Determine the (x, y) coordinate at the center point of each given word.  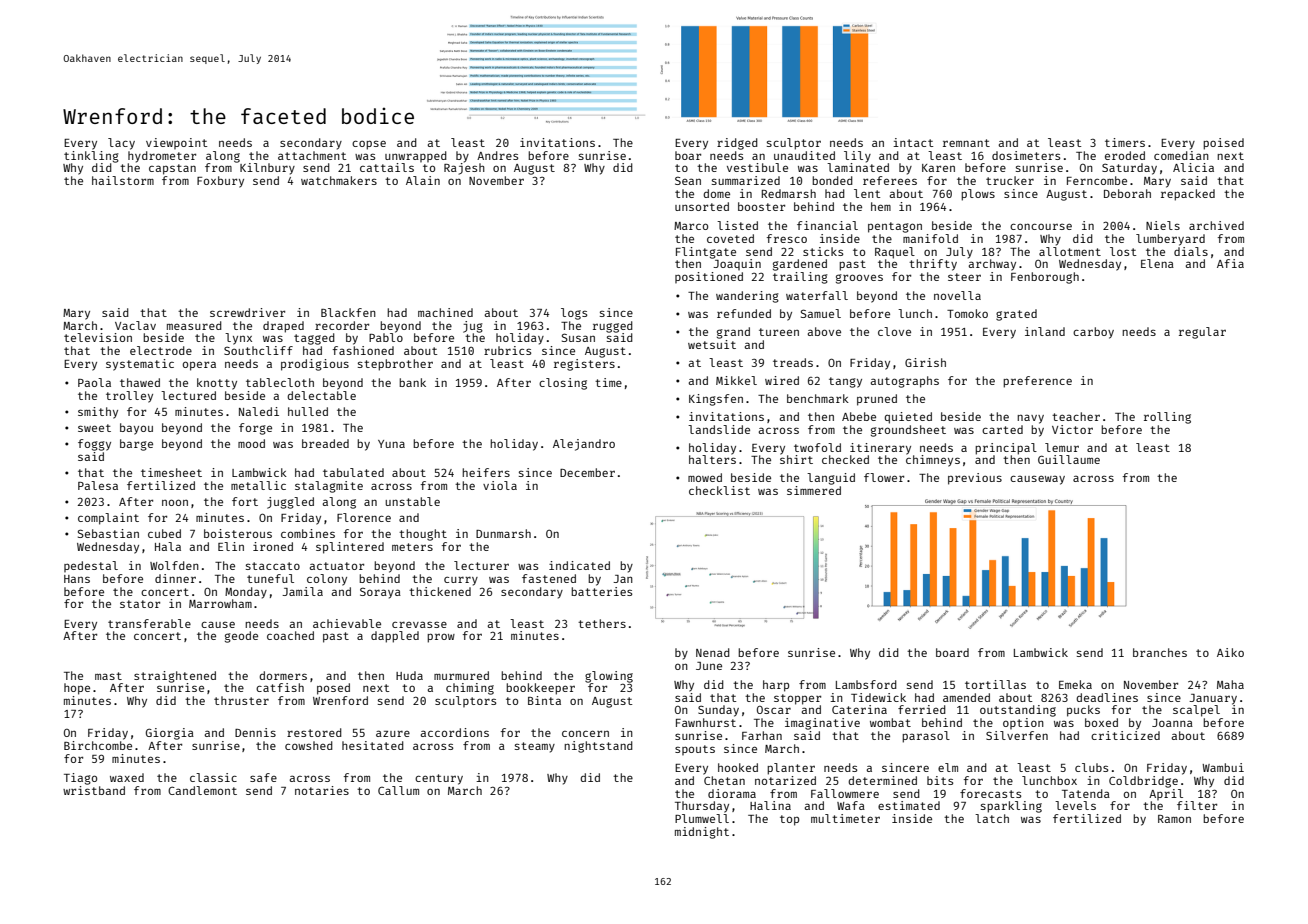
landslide (719, 429)
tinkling (91, 157)
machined (445, 312)
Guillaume (1069, 459)
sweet (94, 428)
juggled (290, 503)
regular (1202, 333)
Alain (423, 180)
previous (975, 479)
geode (241, 637)
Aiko (1230, 652)
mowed (705, 477)
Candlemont (202, 790)
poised (1223, 144)
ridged (737, 144)
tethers (602, 623)
